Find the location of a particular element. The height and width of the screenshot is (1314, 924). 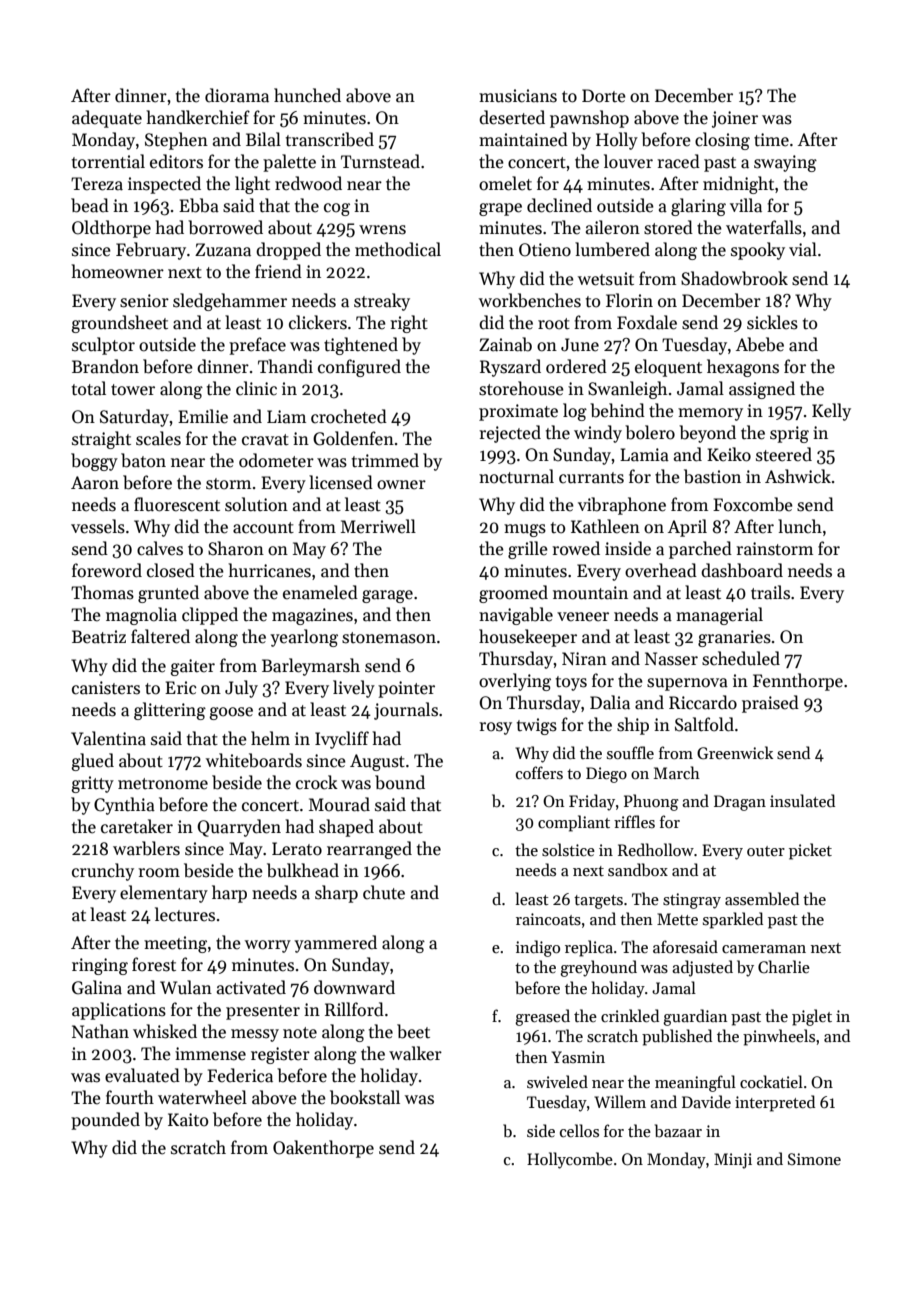

grape is located at coordinates (500, 209).
